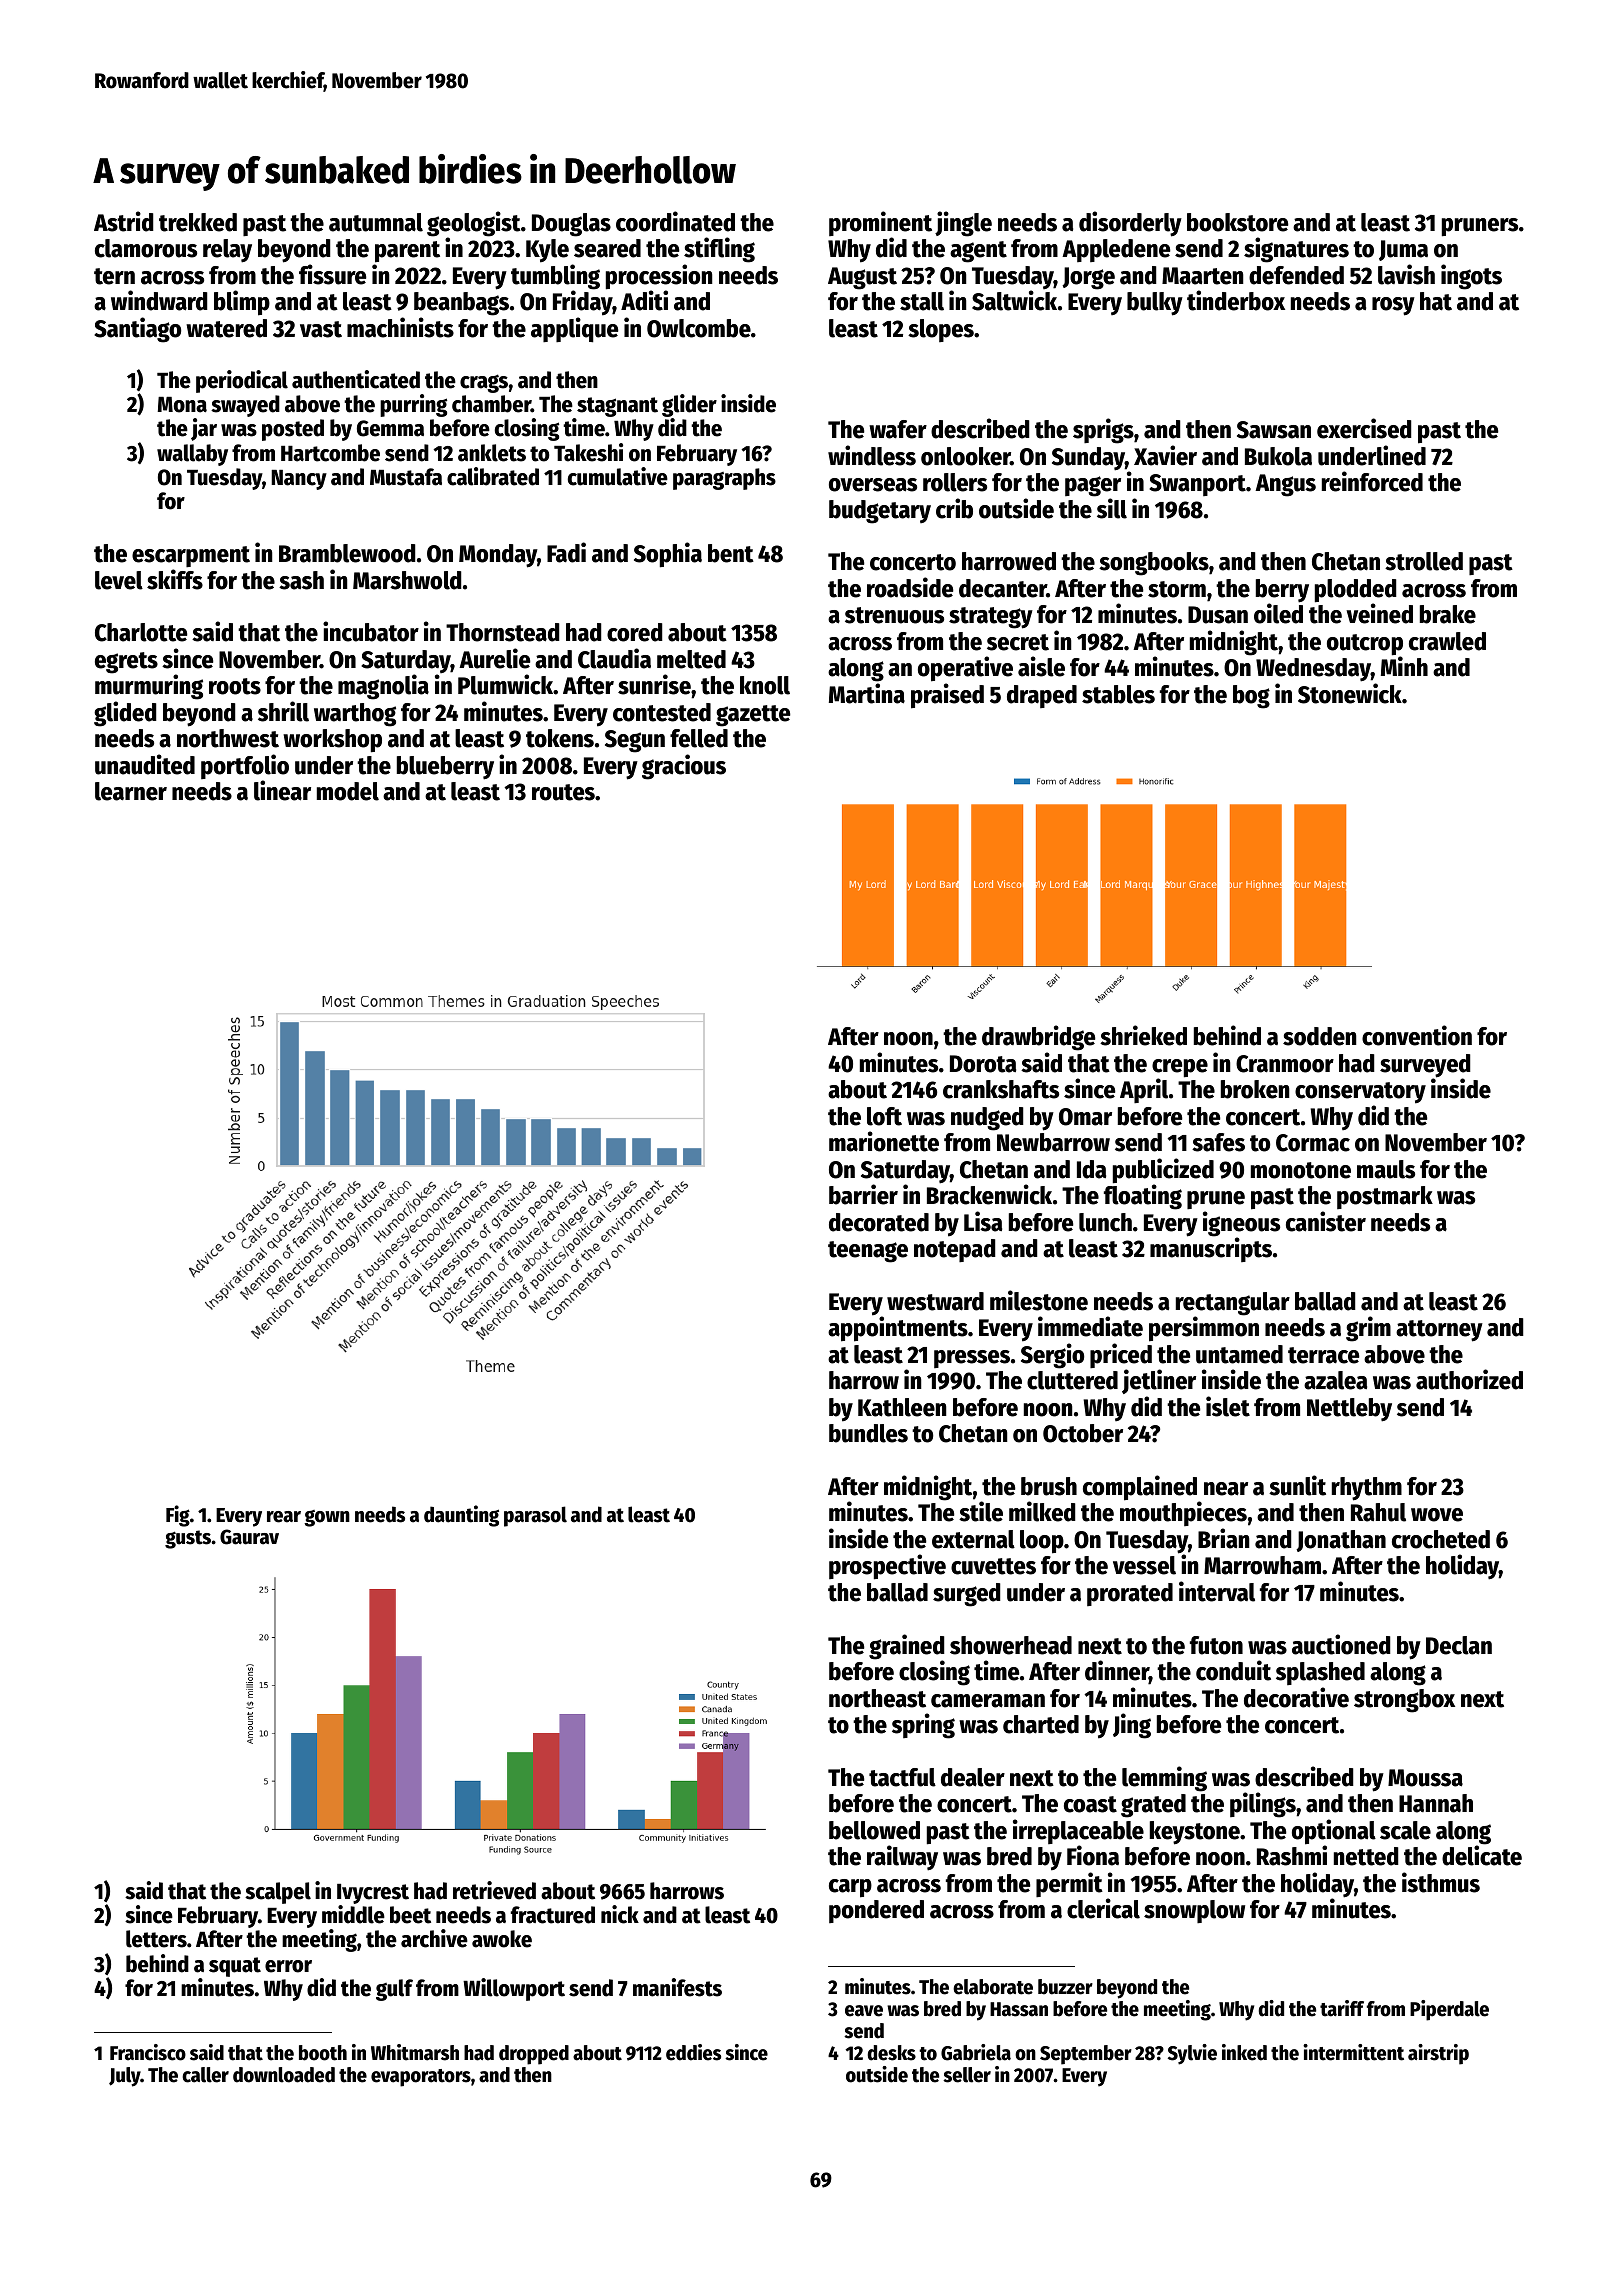 Image resolution: width=1620 pixels, height=2292 pixels. Describe the element at coordinates (1403, 250) in the screenshot. I see `Juma` at that location.
